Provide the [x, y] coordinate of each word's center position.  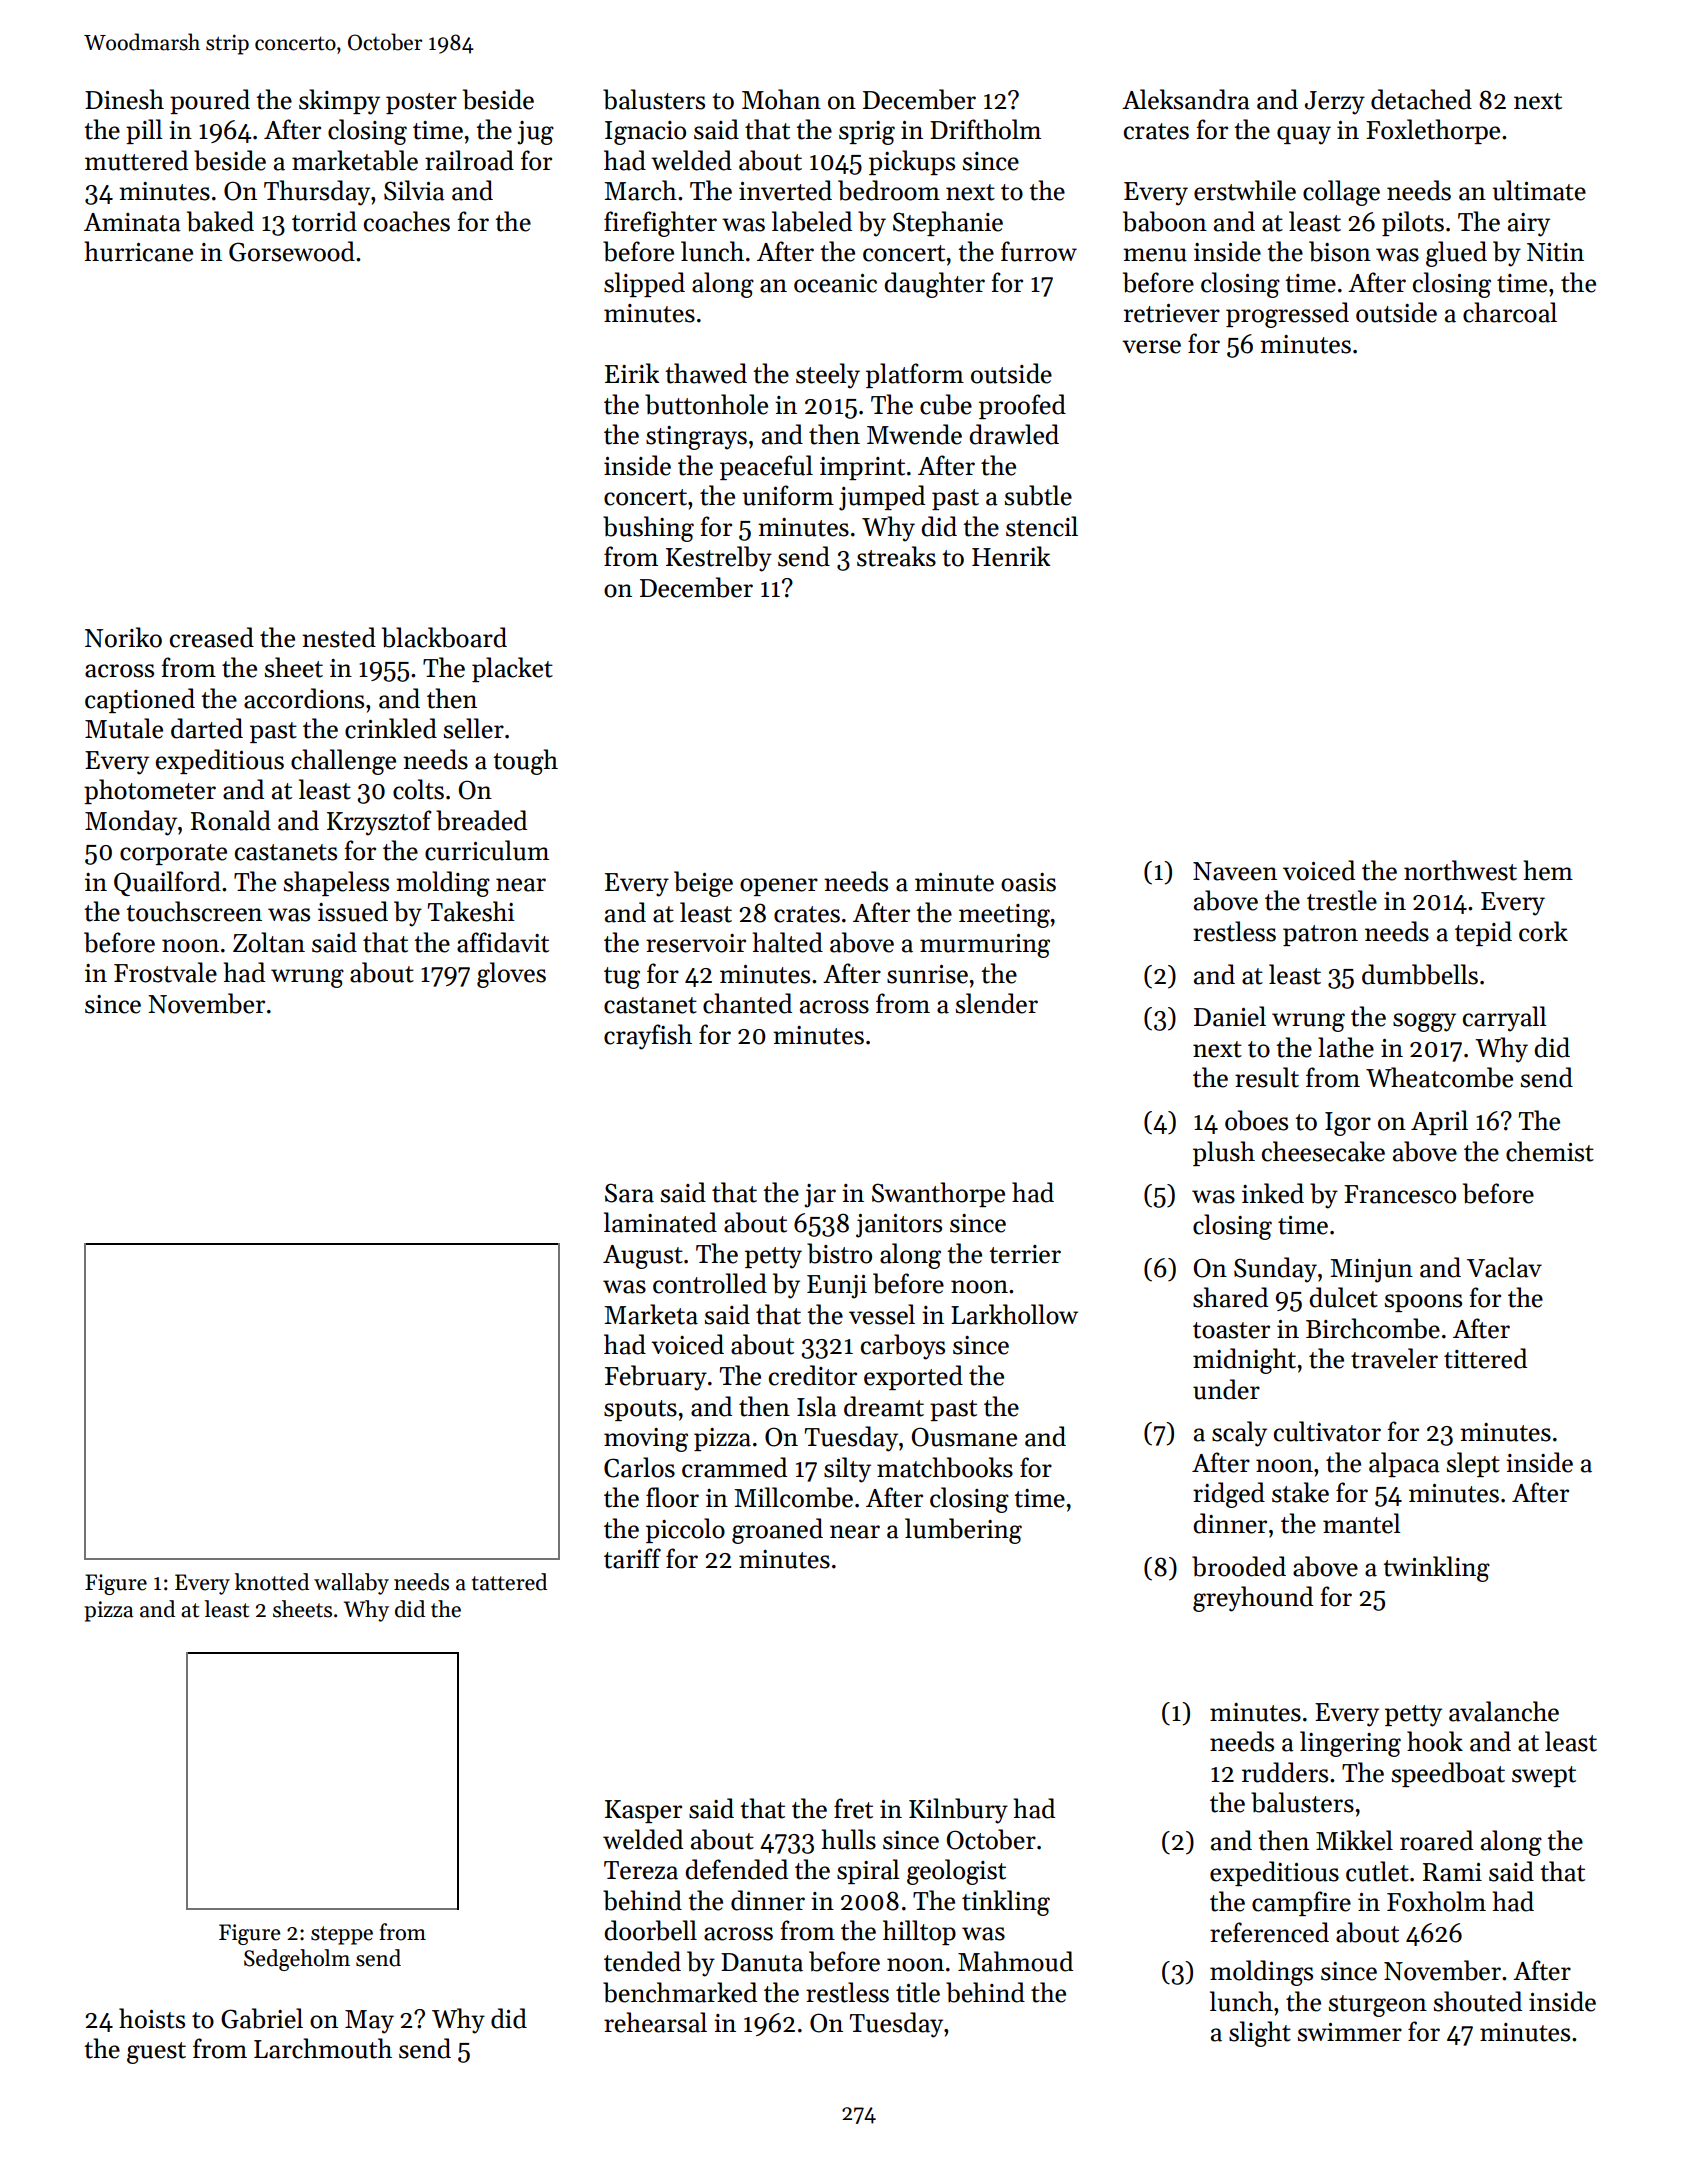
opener [779, 887]
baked [220, 221]
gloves [511, 975]
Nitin [1555, 252]
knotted [272, 1582]
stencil [1042, 526]
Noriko [123, 637]
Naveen [1235, 871]
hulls [848, 1839]
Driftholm [985, 129]
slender [997, 1003]
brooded [1239, 1566]
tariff [632, 1558]
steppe [342, 1935]
